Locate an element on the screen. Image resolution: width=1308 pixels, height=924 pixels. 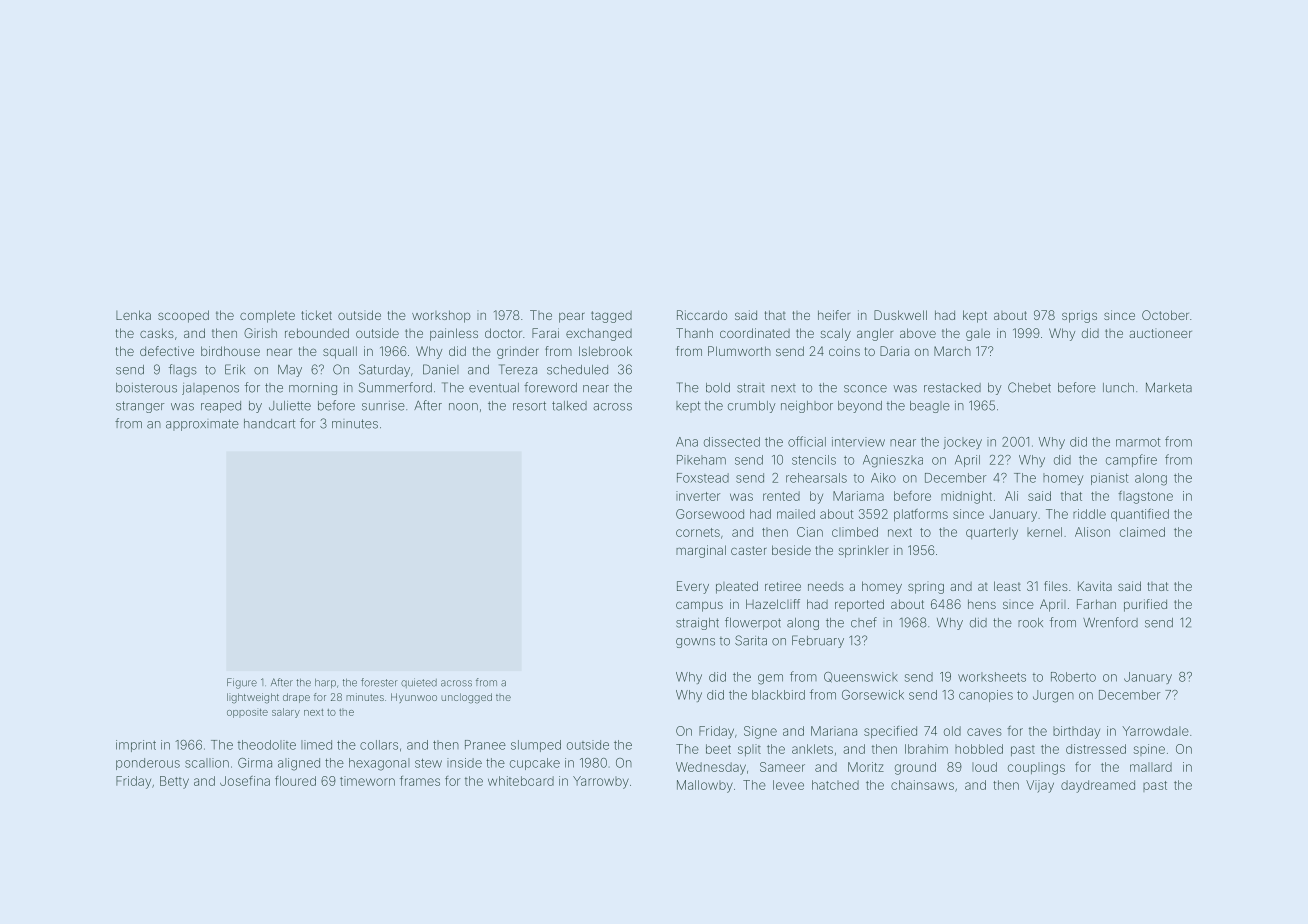
Pikeham is located at coordinates (701, 460).
